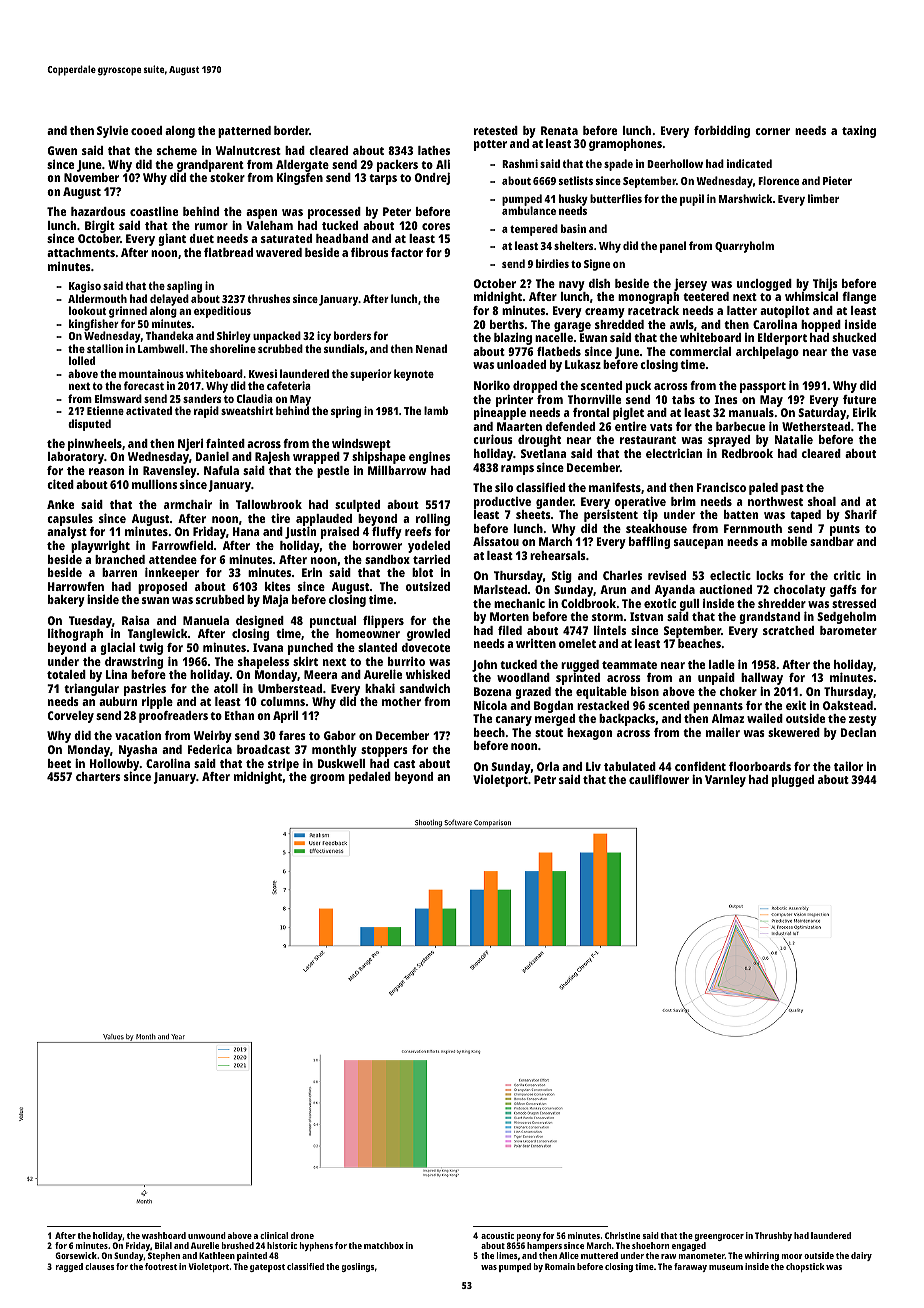 This screenshot has width=924, height=1308. Describe the element at coordinates (247, 410) in the screenshot. I see `sweatshirt` at that location.
